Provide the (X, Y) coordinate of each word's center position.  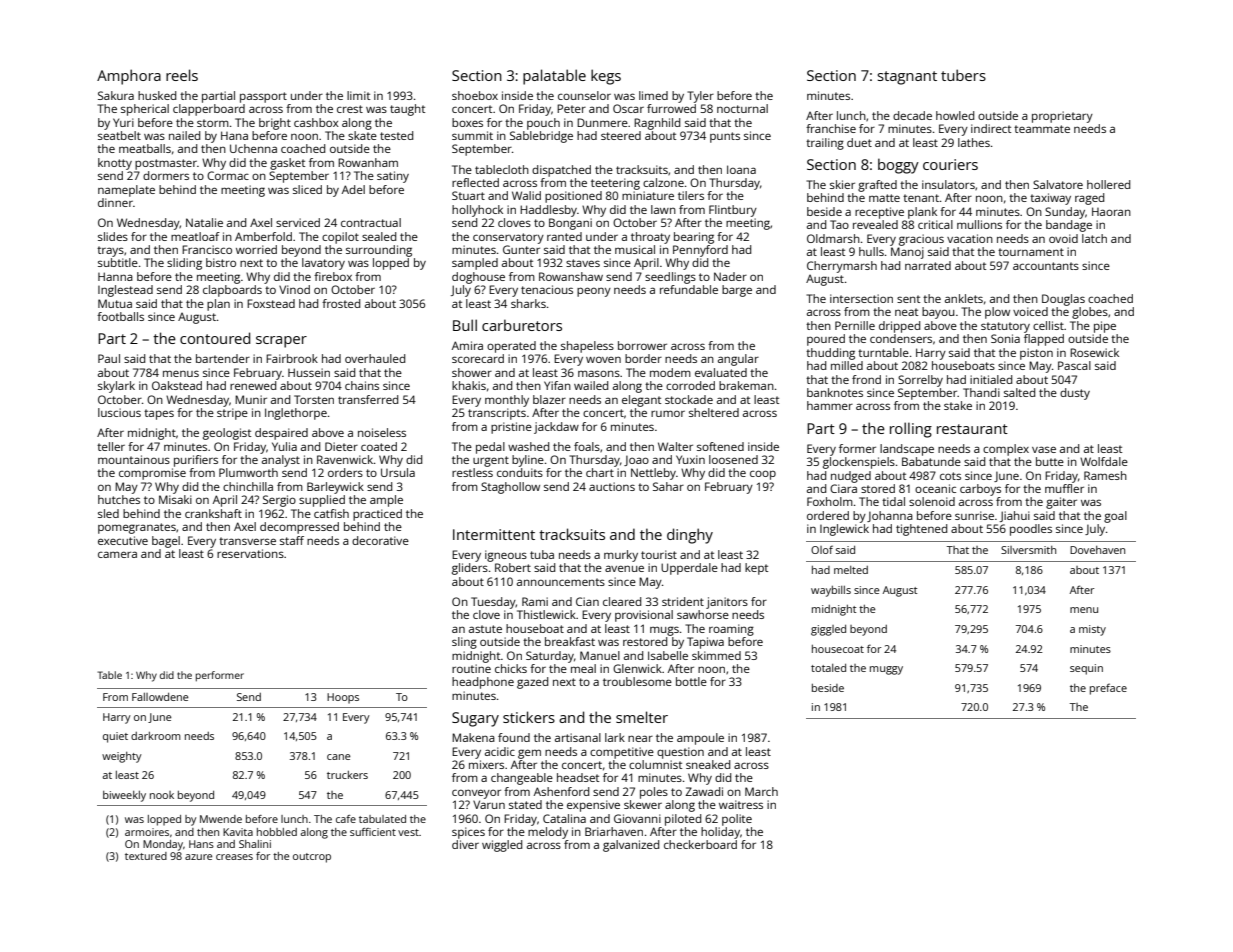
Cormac (228, 175)
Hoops (343, 698)
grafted (877, 186)
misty (1092, 630)
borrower (642, 345)
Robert (513, 567)
